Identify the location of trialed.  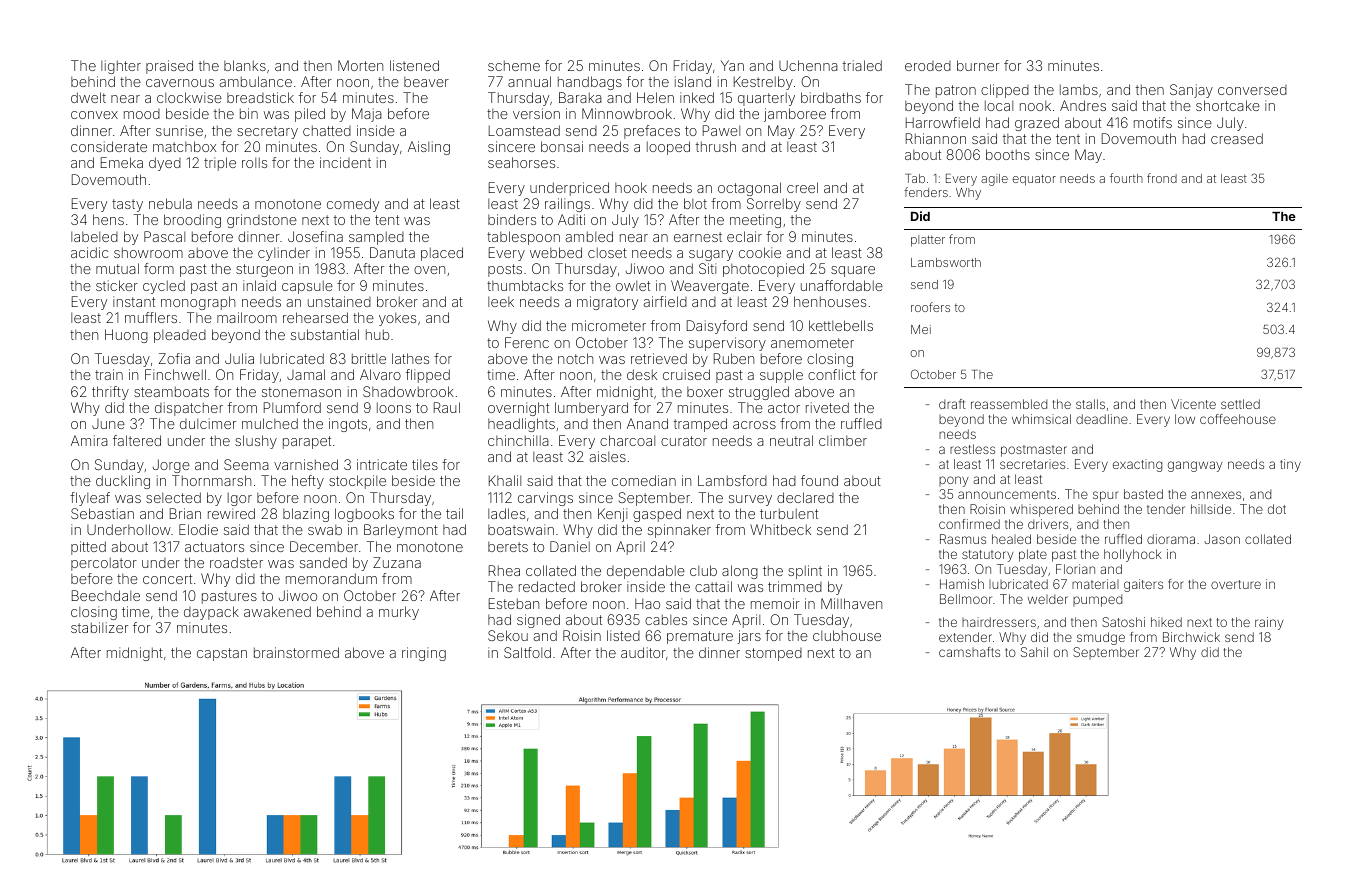
(862, 65).
